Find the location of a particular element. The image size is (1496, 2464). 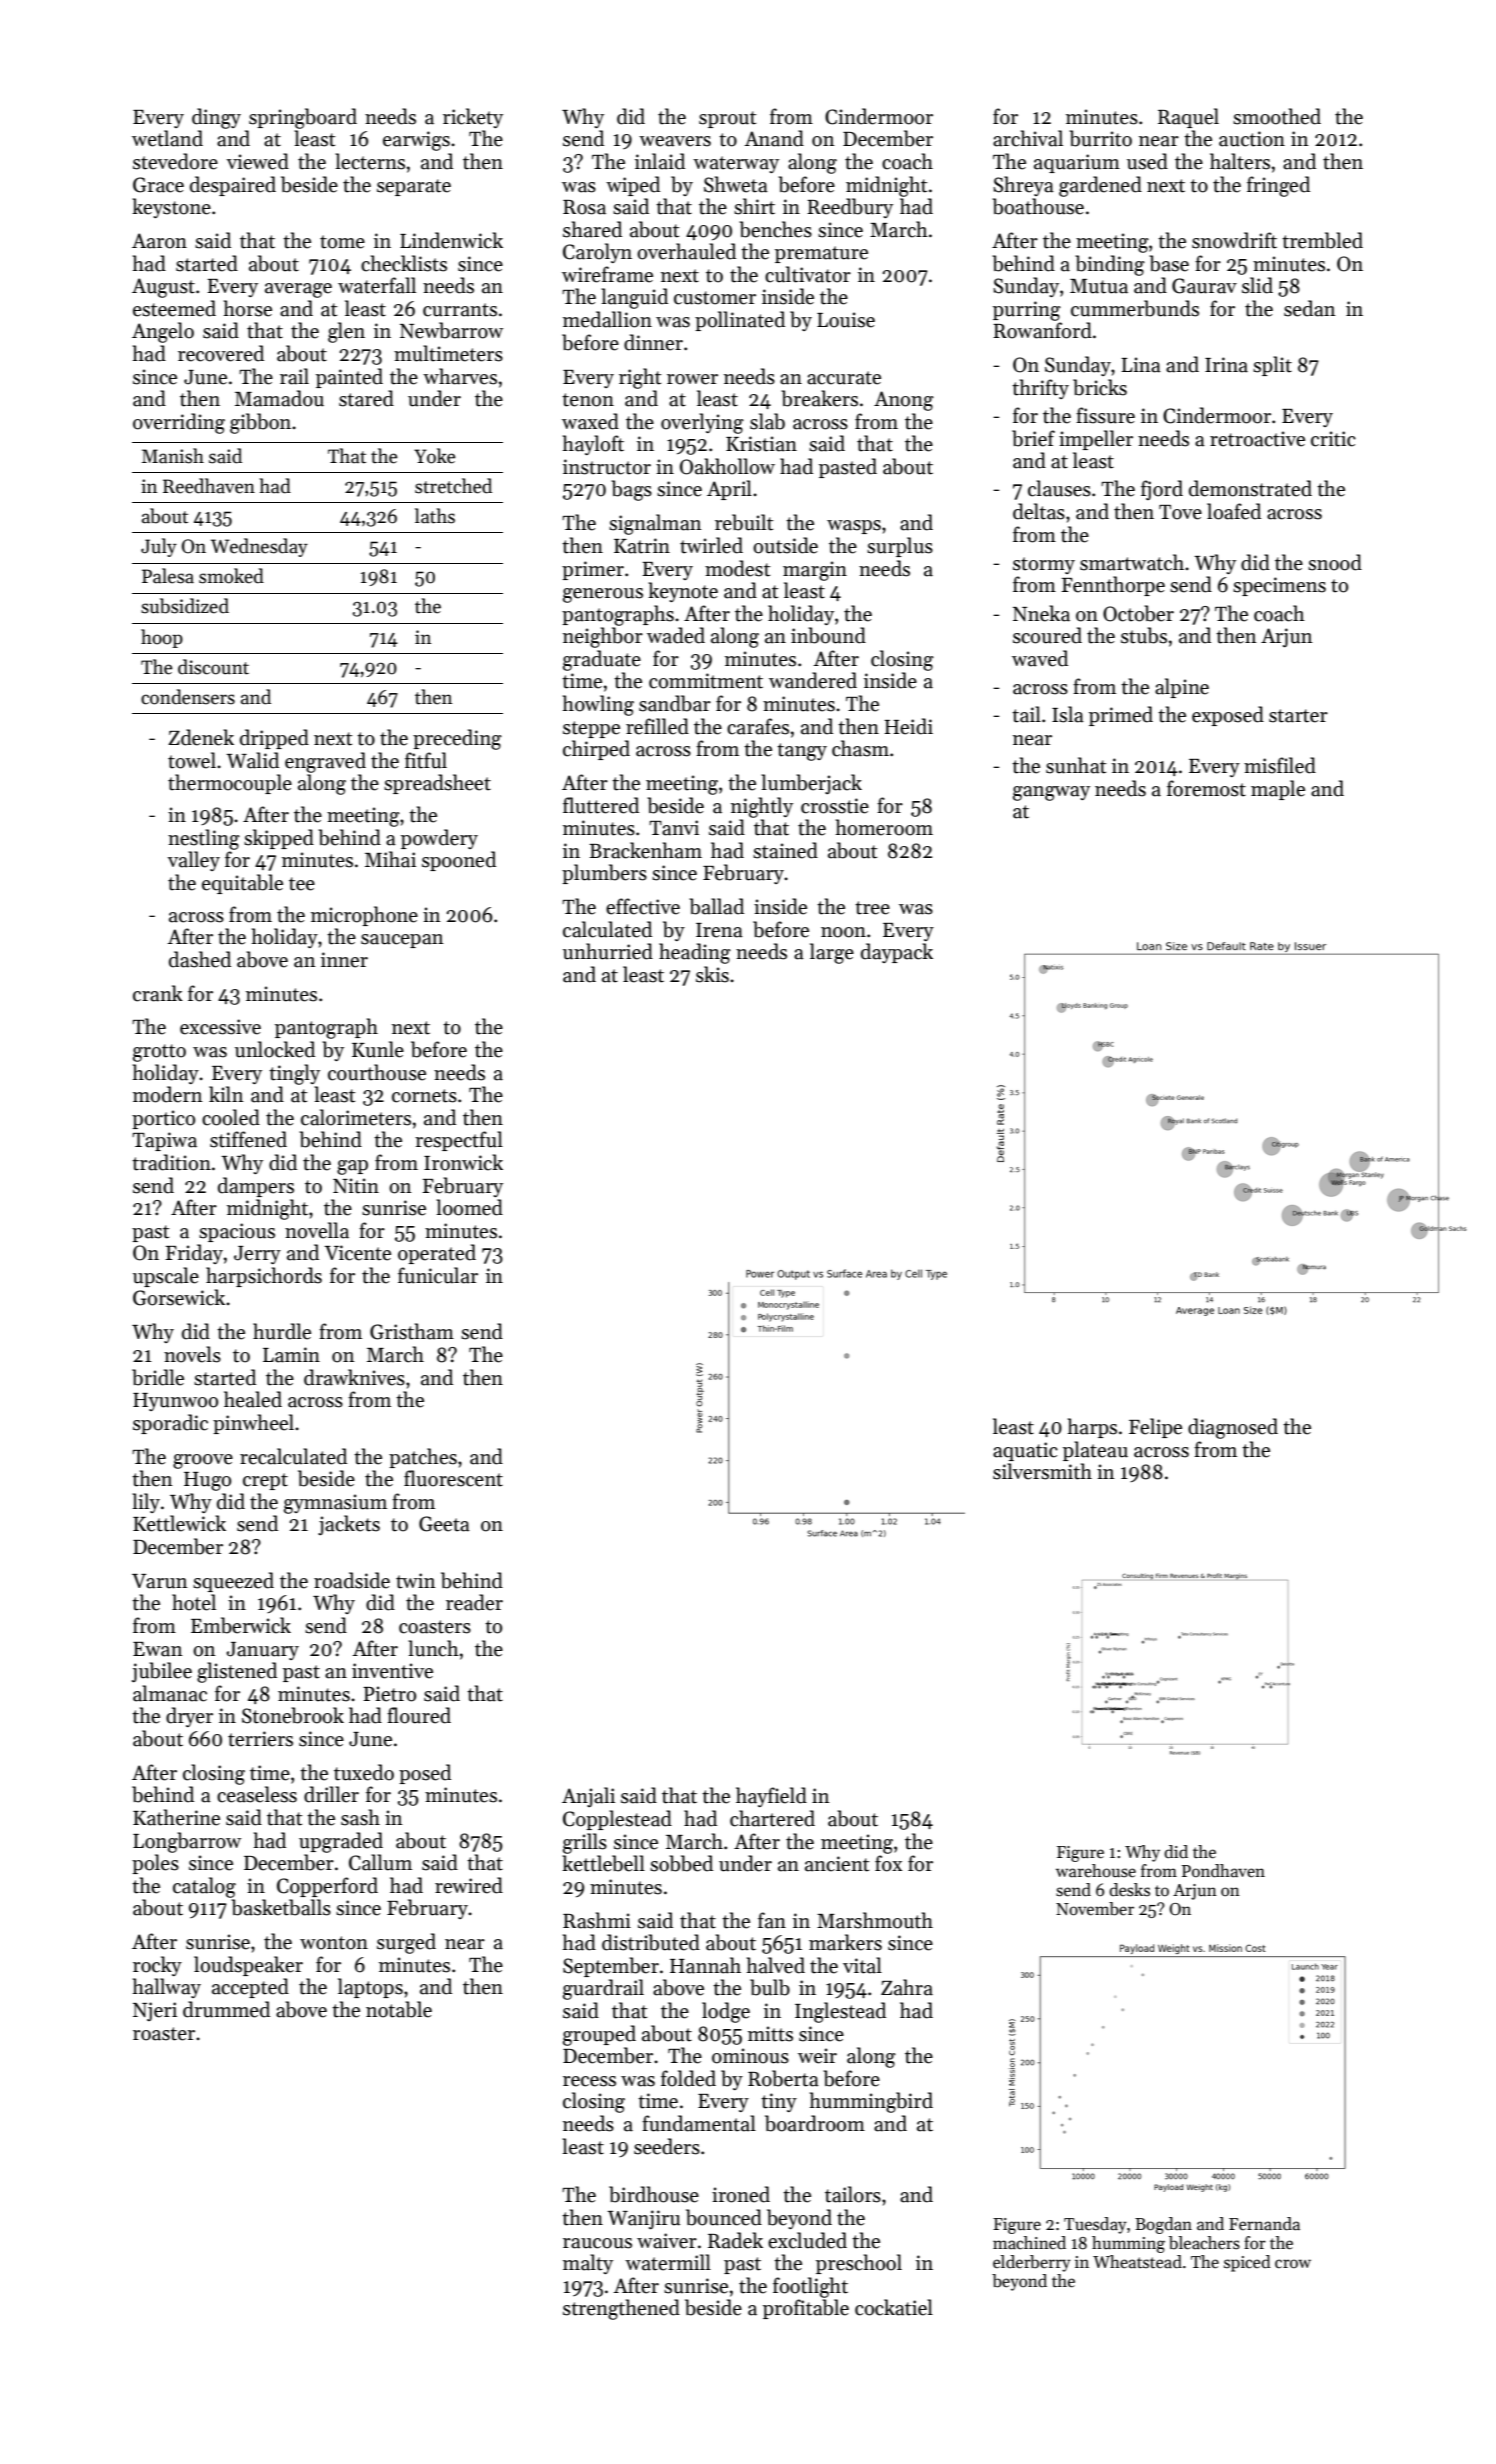

Gristham is located at coordinates (412, 1331).
